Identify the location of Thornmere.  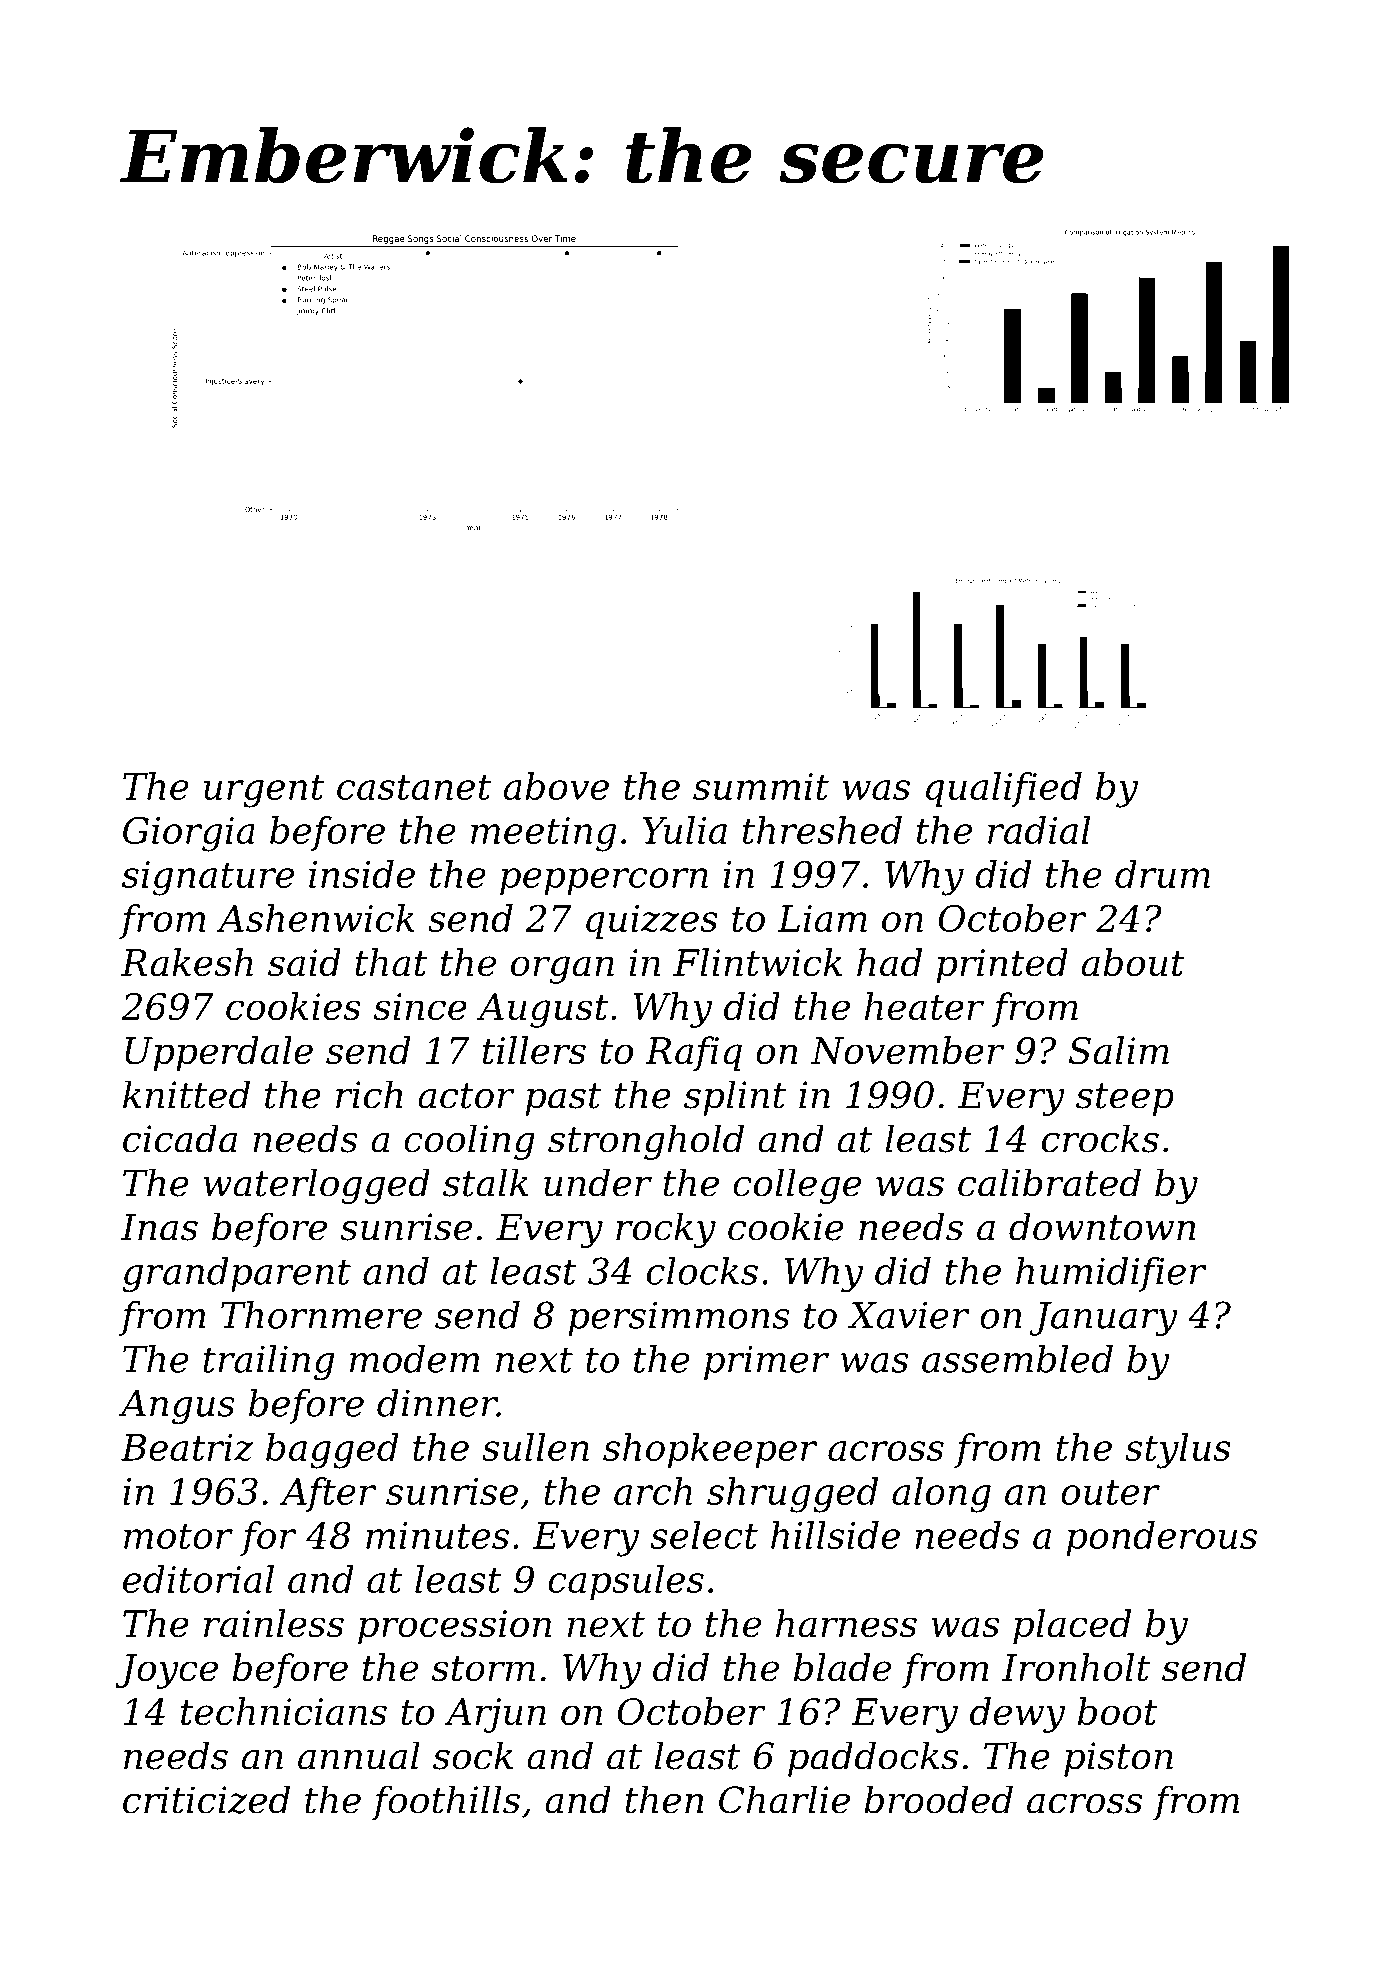
(321, 1315).
